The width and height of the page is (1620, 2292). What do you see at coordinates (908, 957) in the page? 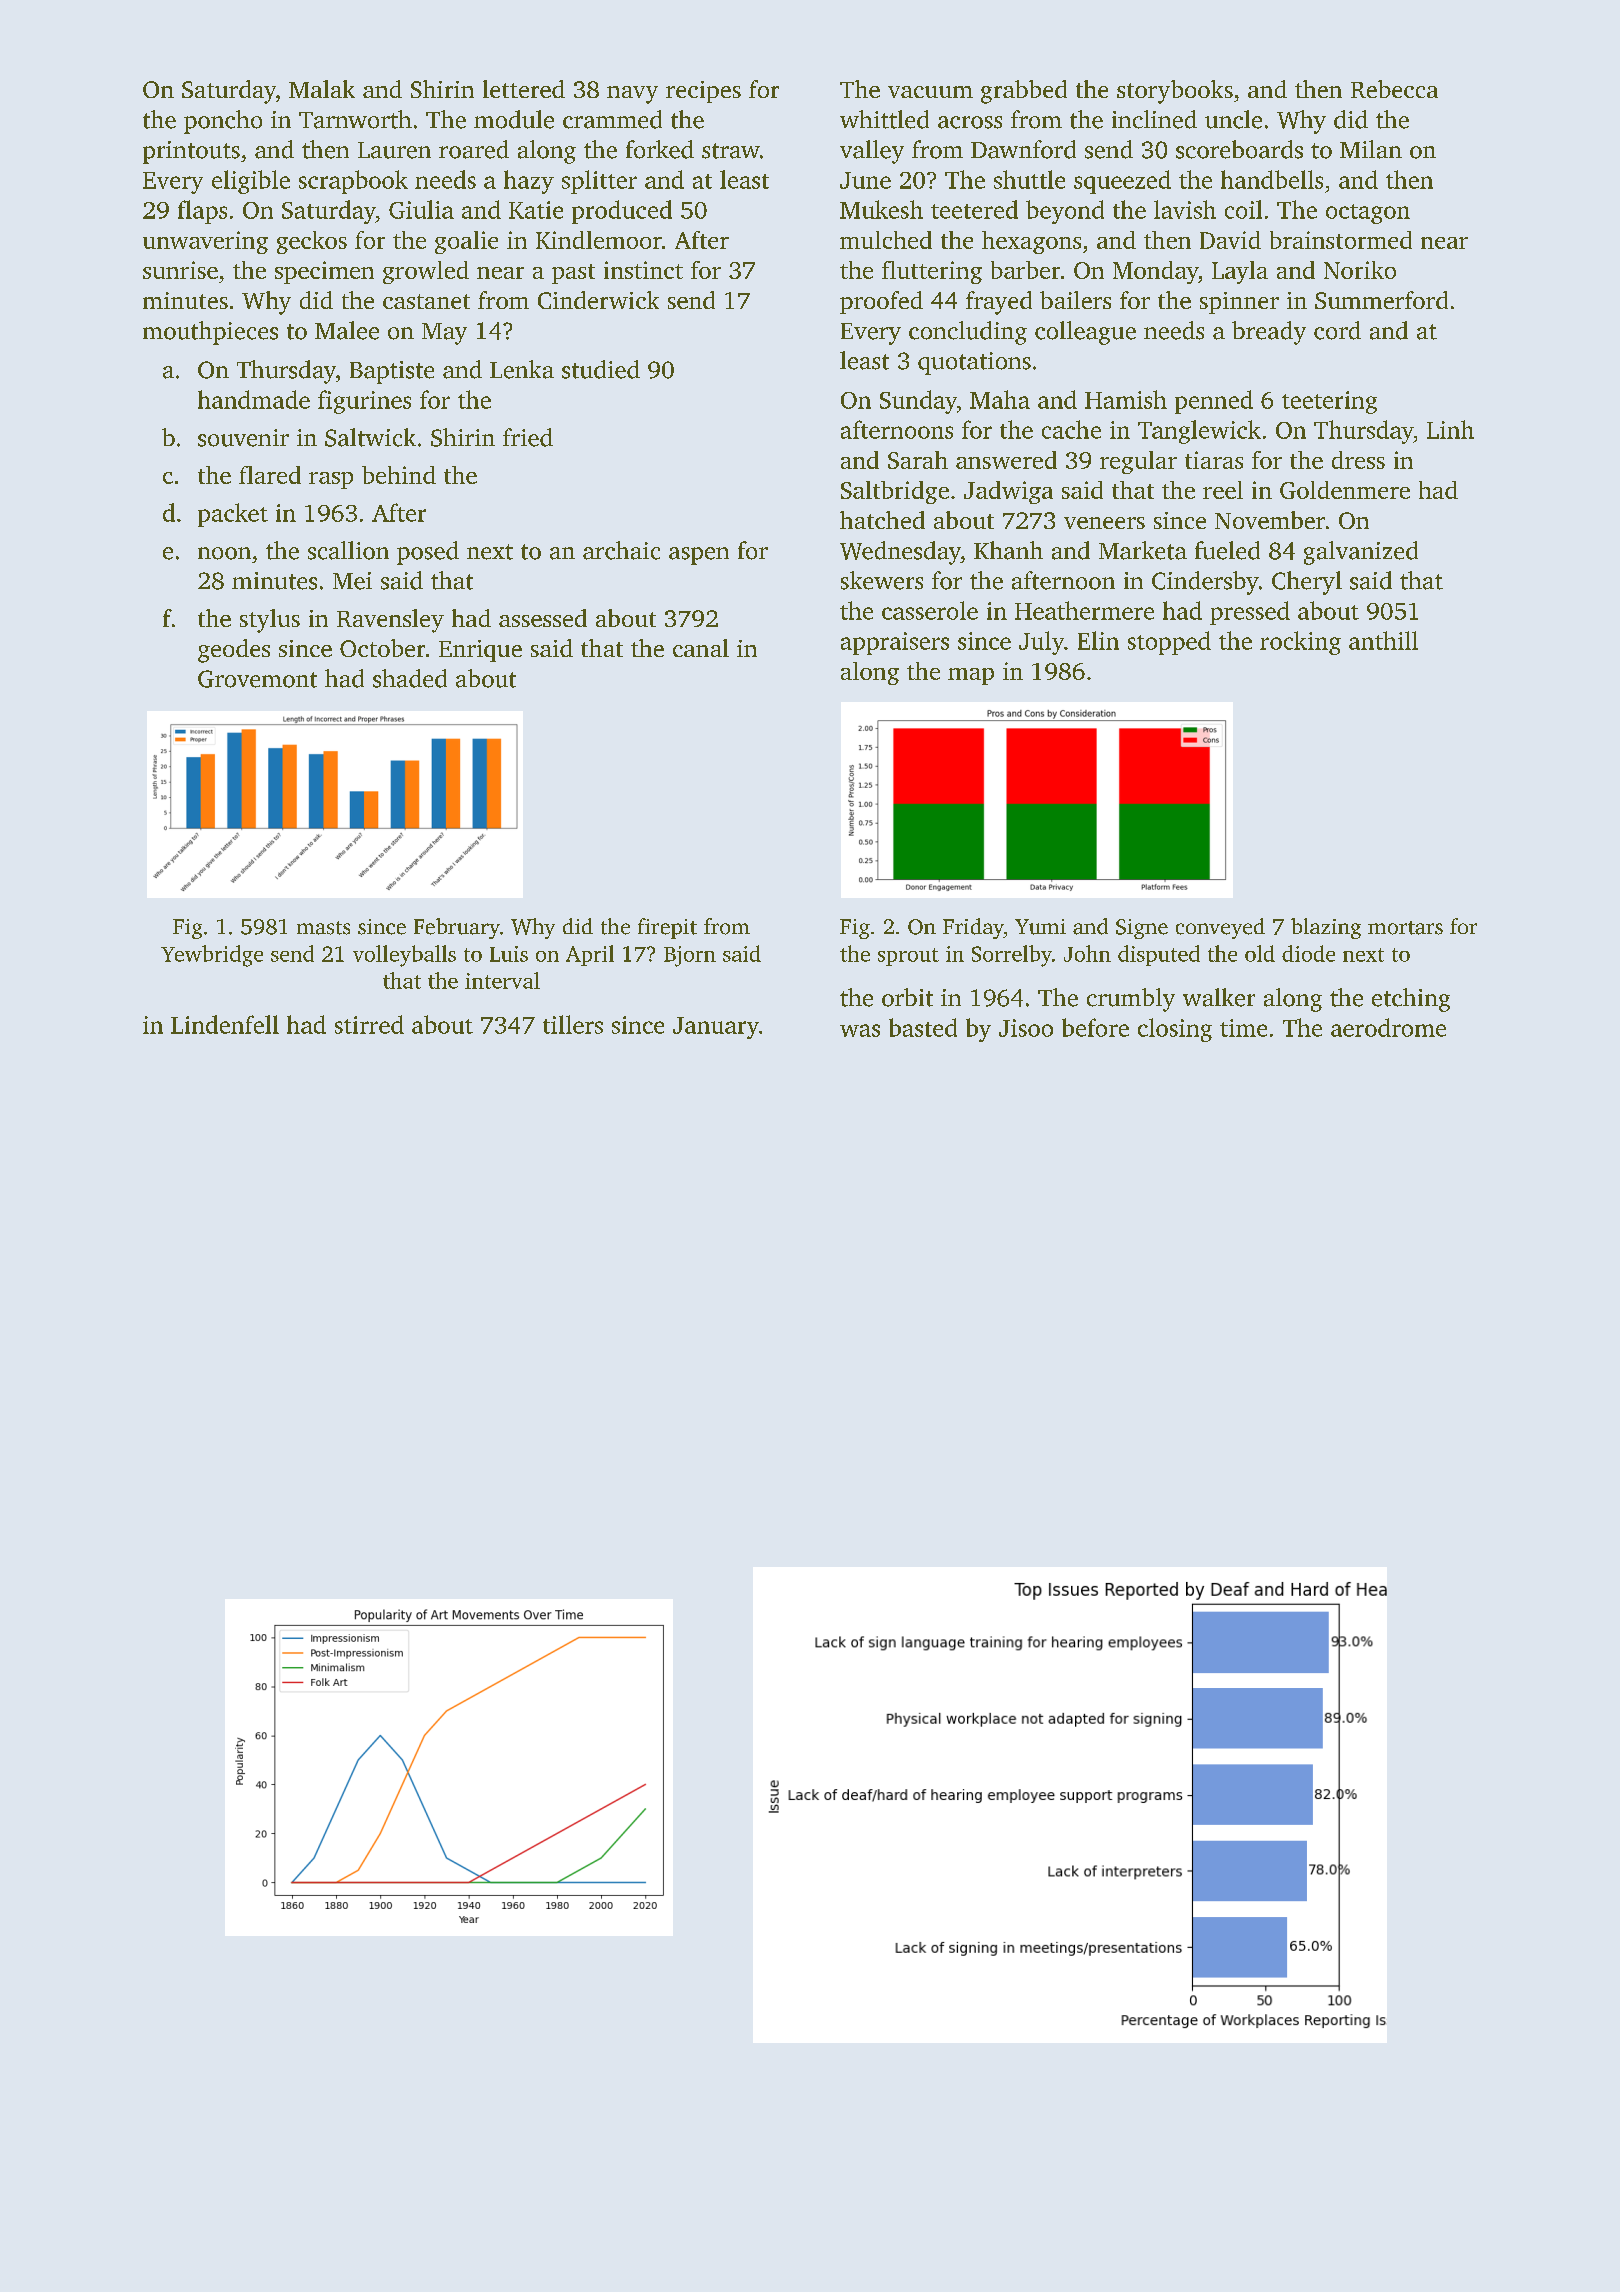
I see `sprout` at bounding box center [908, 957].
